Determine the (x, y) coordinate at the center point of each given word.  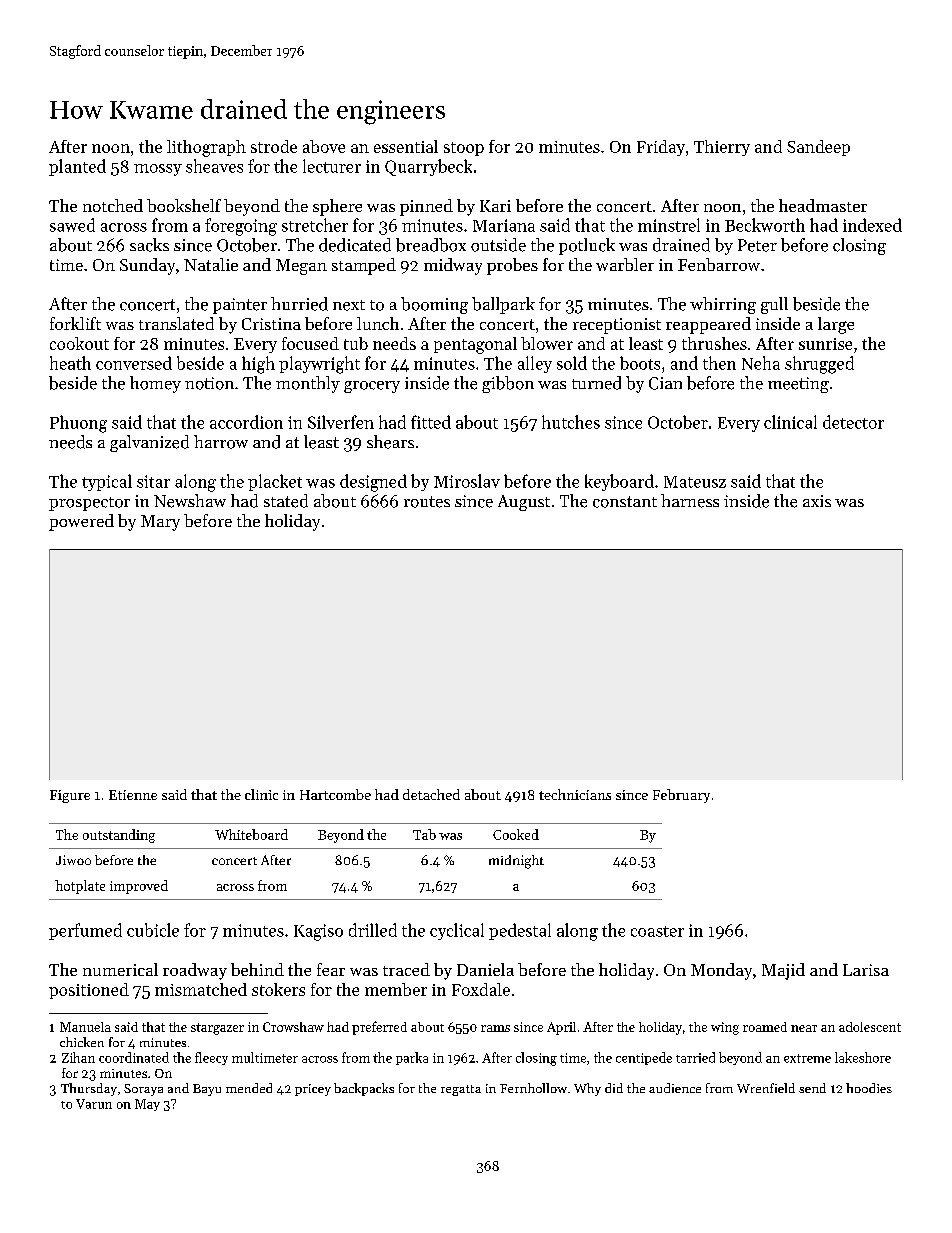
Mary (160, 523)
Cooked (516, 834)
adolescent (870, 1027)
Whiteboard (251, 834)
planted (77, 167)
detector (853, 422)
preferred (379, 1028)
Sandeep (818, 148)
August (524, 503)
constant (625, 502)
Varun (94, 1104)
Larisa (866, 970)
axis (817, 501)
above (324, 146)
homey (155, 384)
